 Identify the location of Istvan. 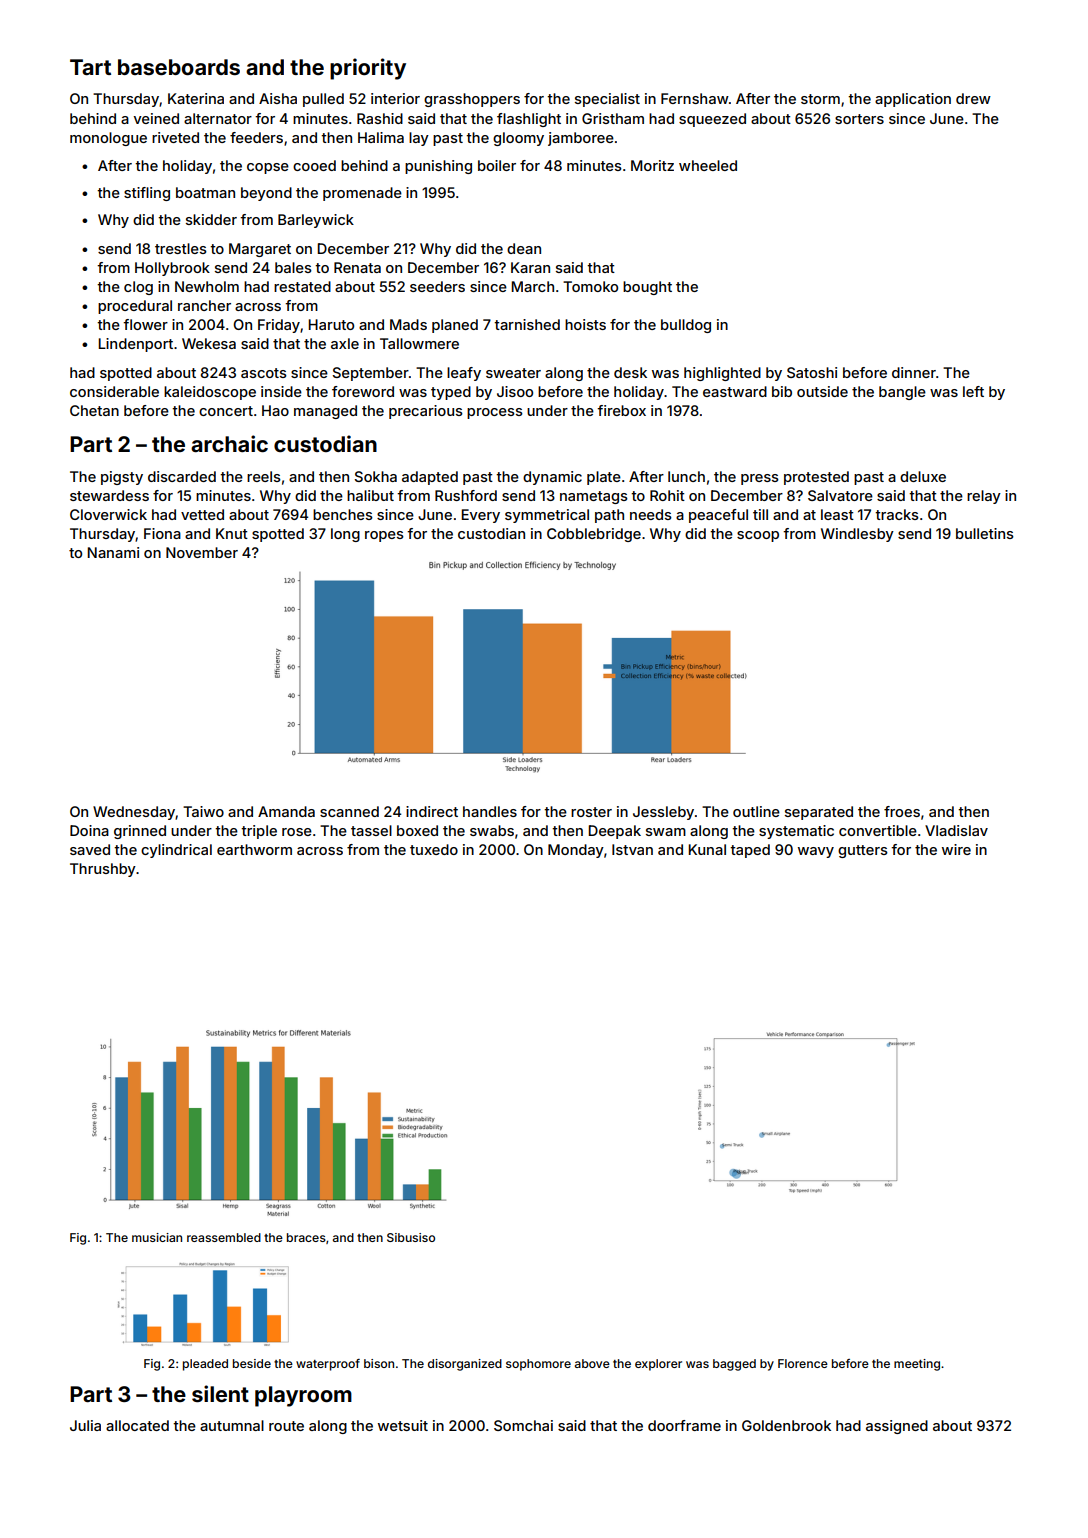
(632, 849).
